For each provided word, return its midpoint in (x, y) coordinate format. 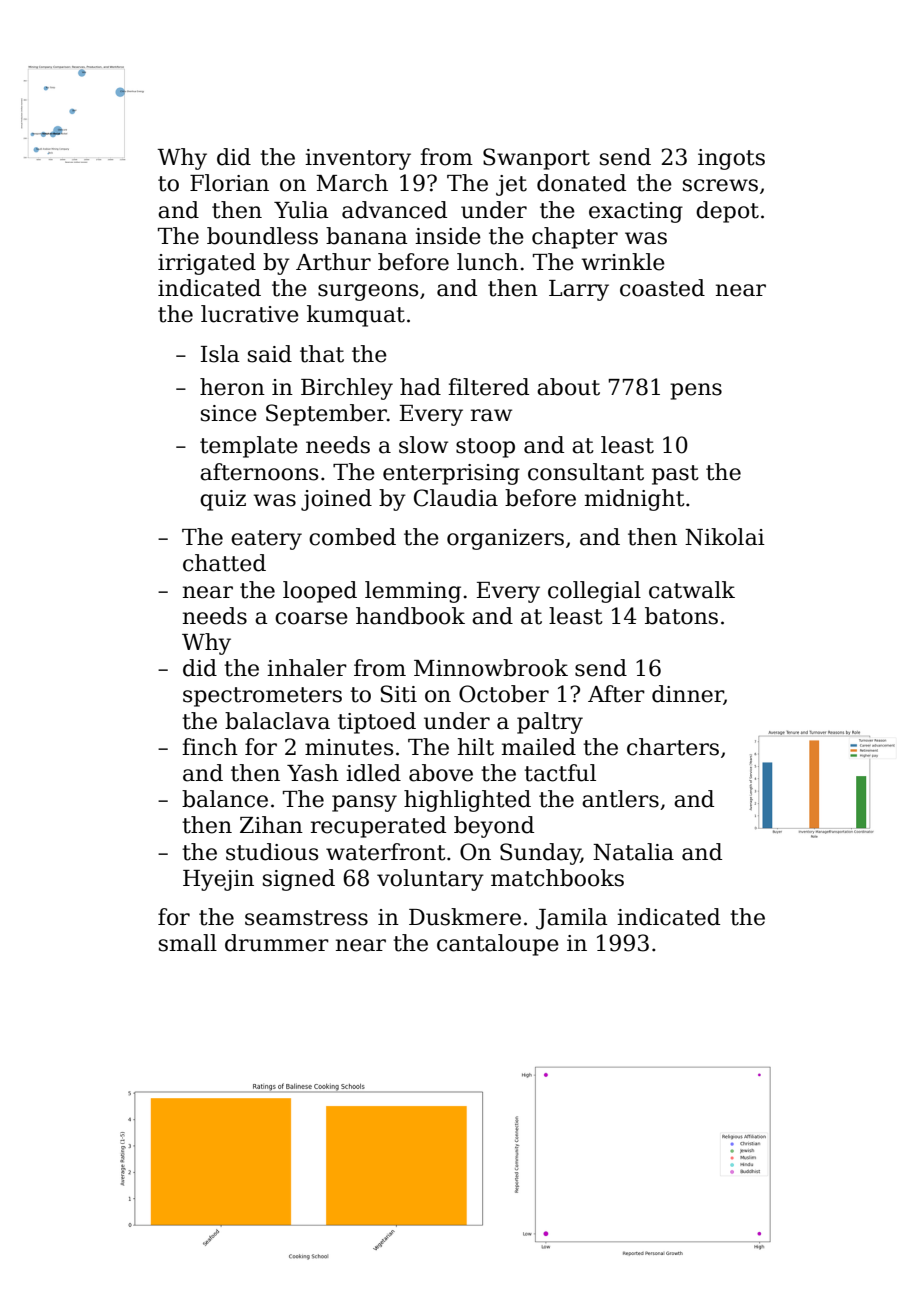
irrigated (207, 264)
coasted (662, 288)
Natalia (633, 852)
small (188, 943)
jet (511, 185)
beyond (494, 827)
